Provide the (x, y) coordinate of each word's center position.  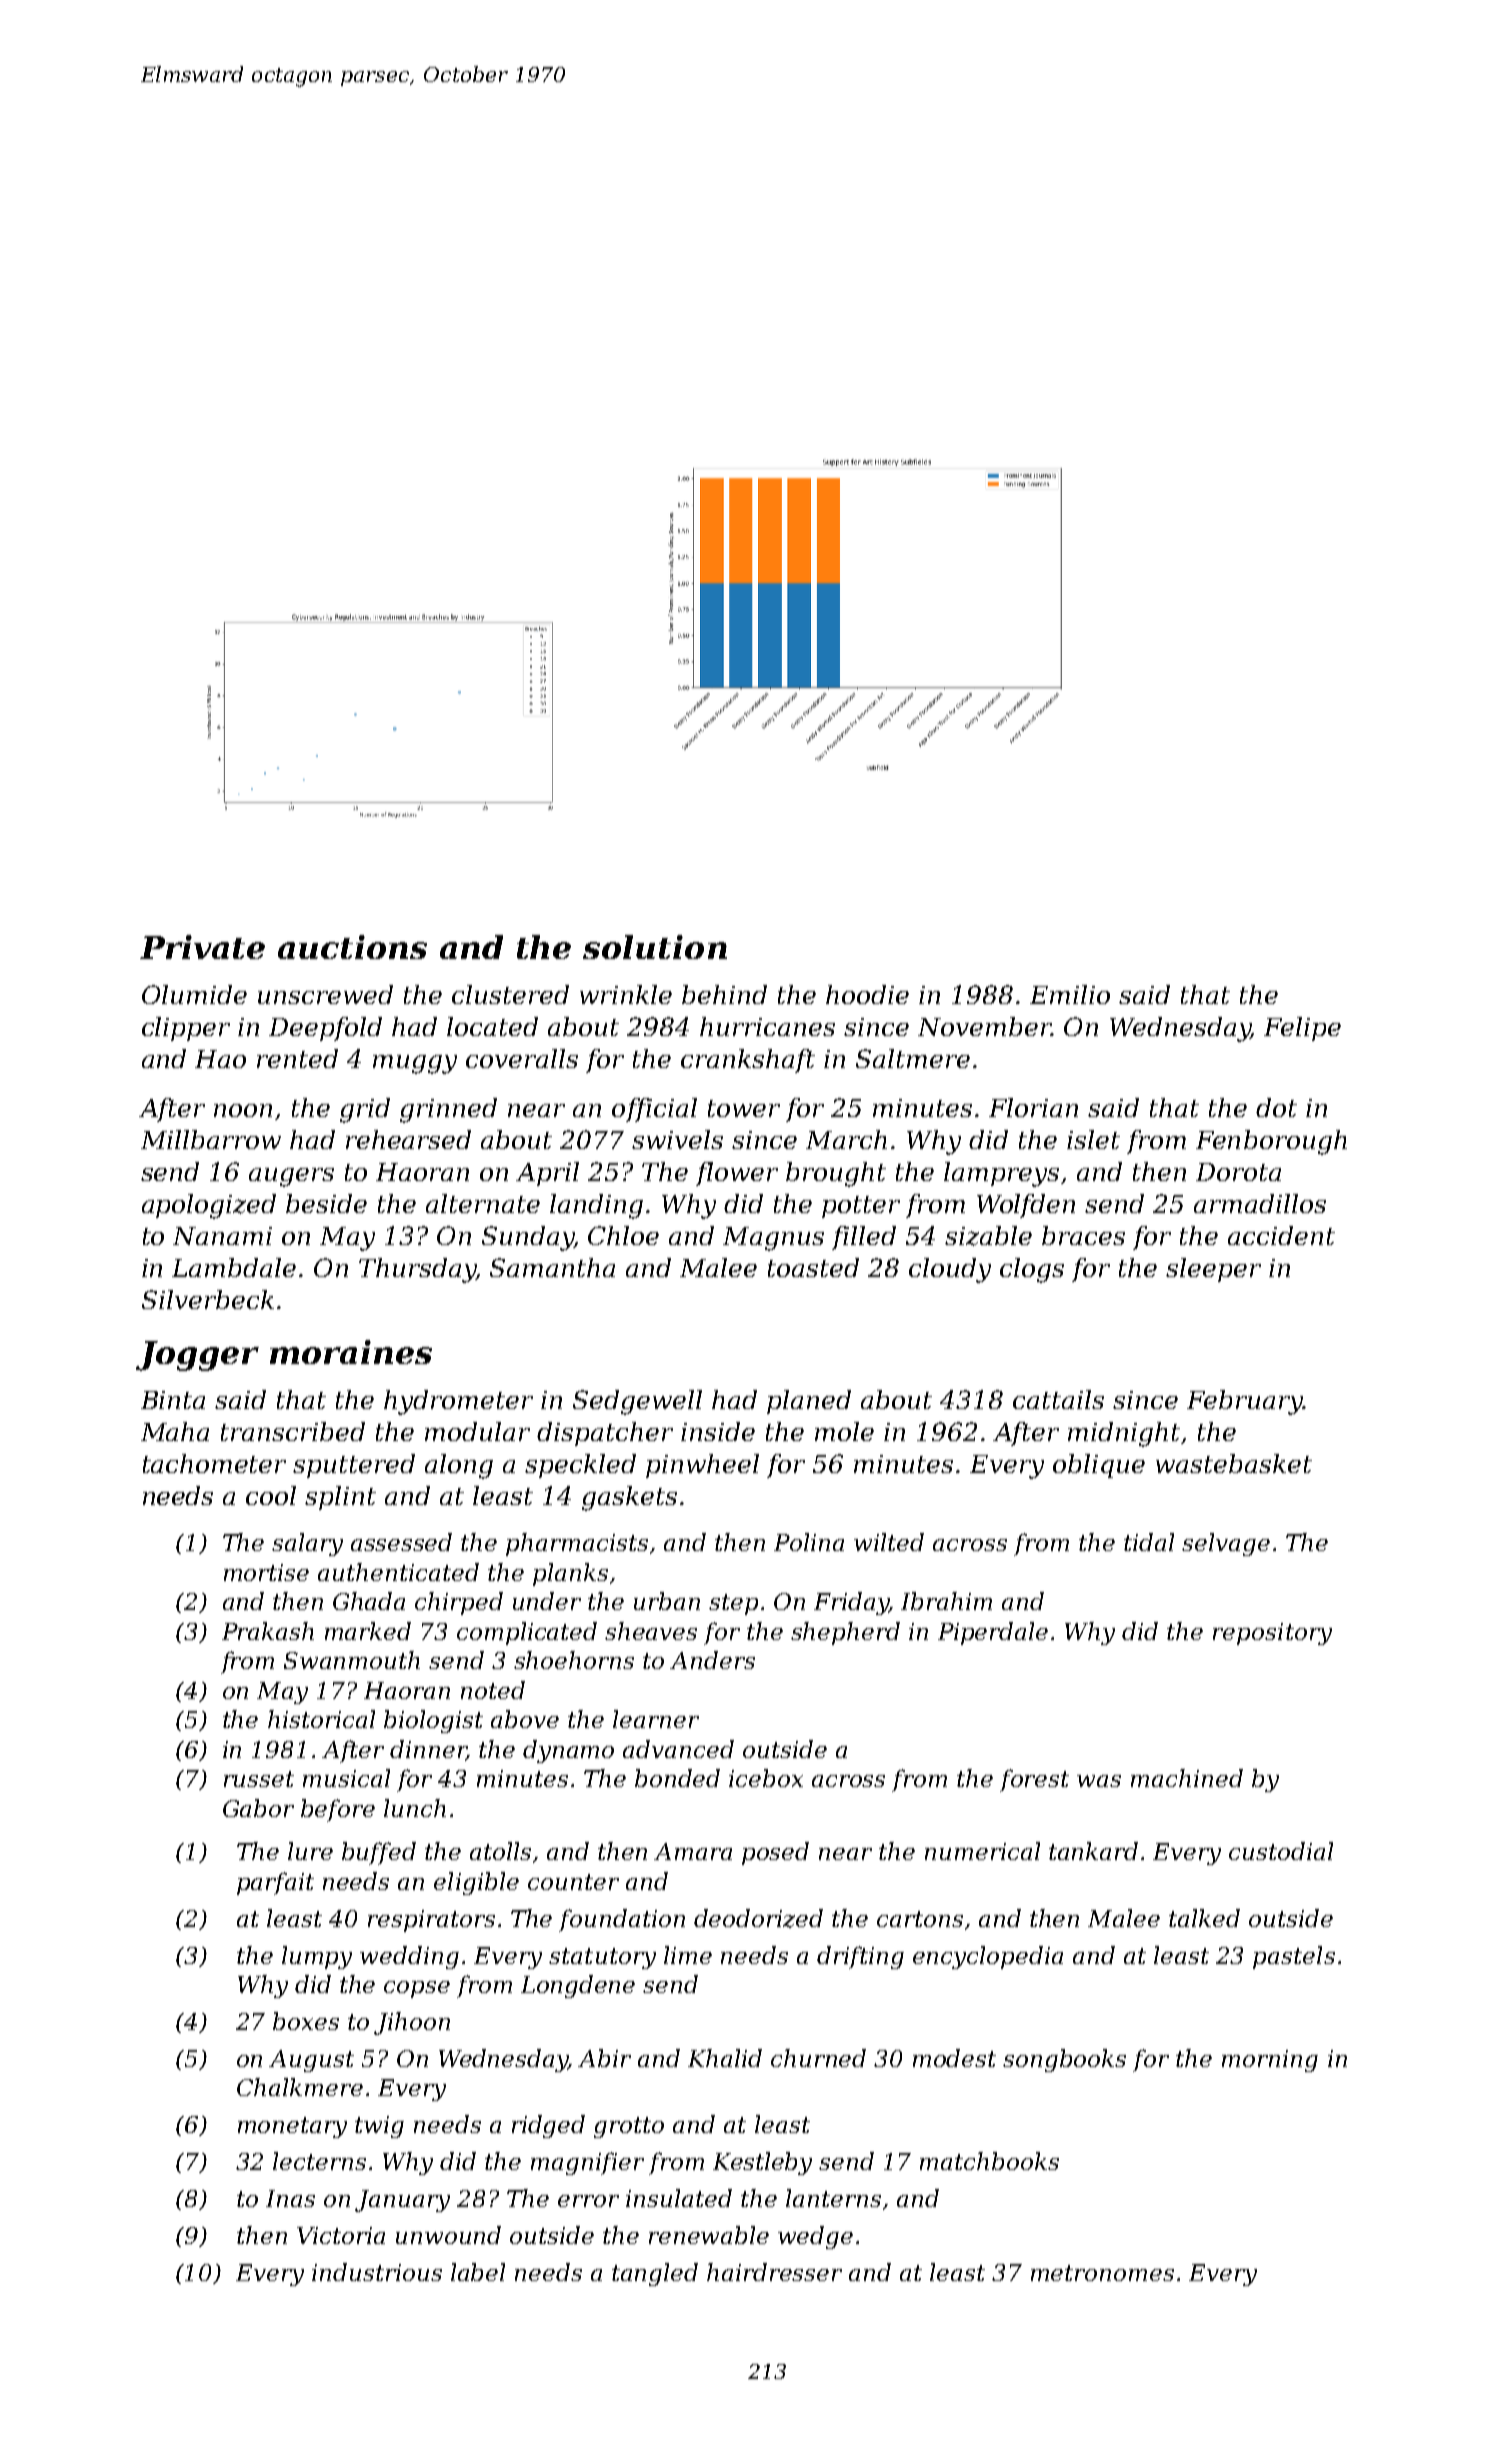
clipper (186, 1029)
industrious (377, 2272)
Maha (175, 1431)
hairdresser (774, 2272)
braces (1083, 1235)
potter (861, 1207)
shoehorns (574, 1660)
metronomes (1102, 2273)
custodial (1281, 1851)
